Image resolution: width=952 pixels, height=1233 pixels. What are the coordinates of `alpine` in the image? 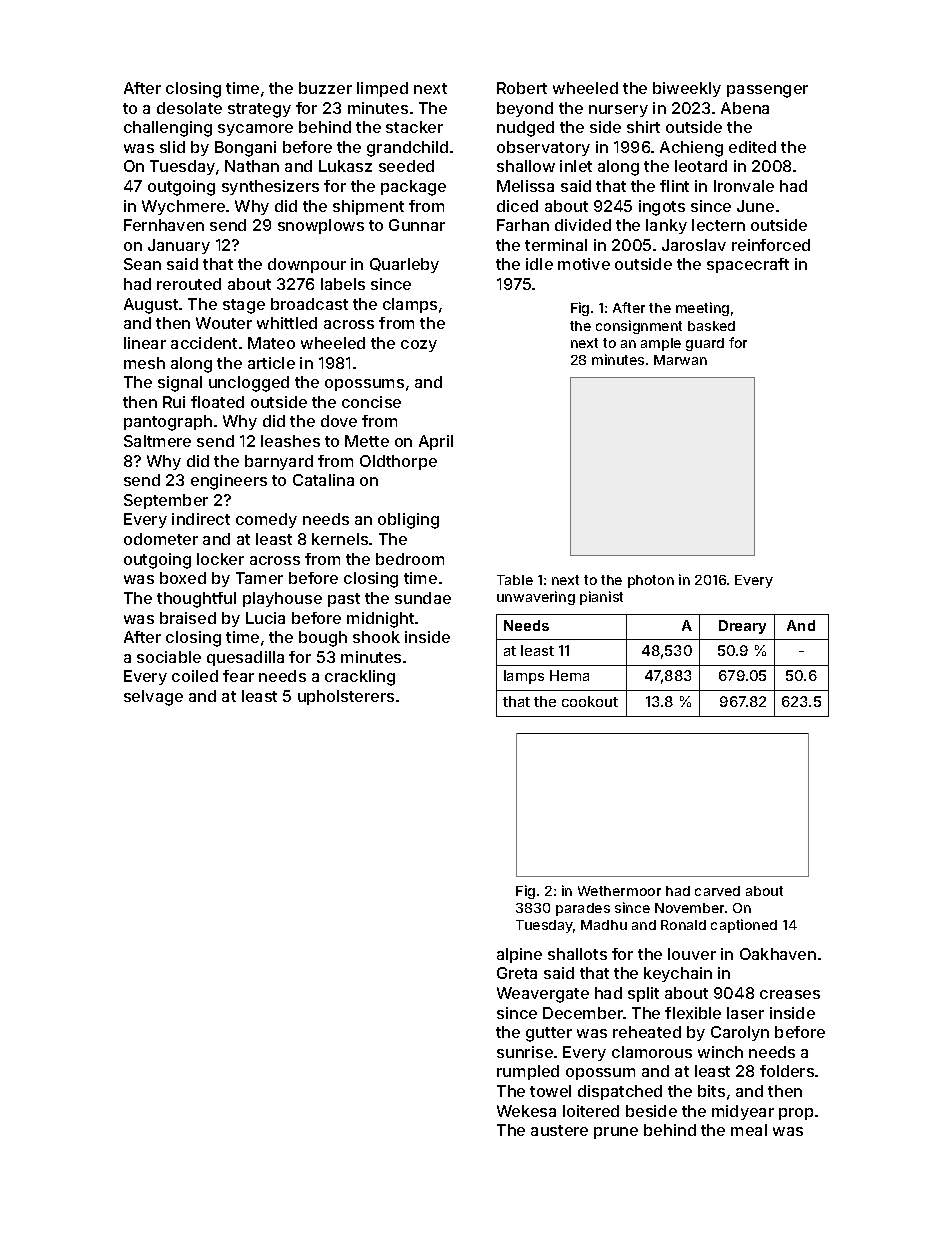 It's located at (519, 955).
